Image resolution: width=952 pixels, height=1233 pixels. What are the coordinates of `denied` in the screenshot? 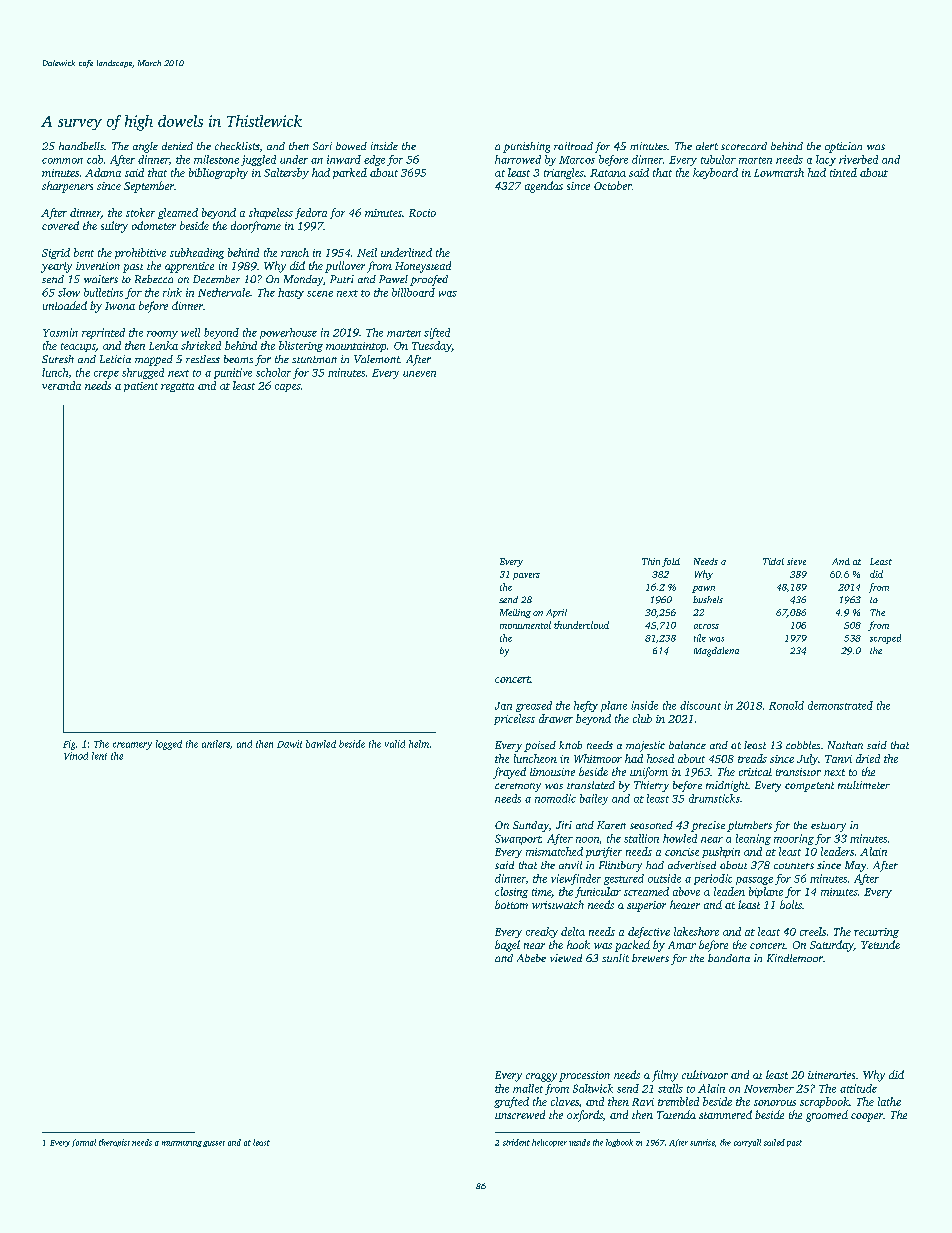 It's located at (177, 146).
